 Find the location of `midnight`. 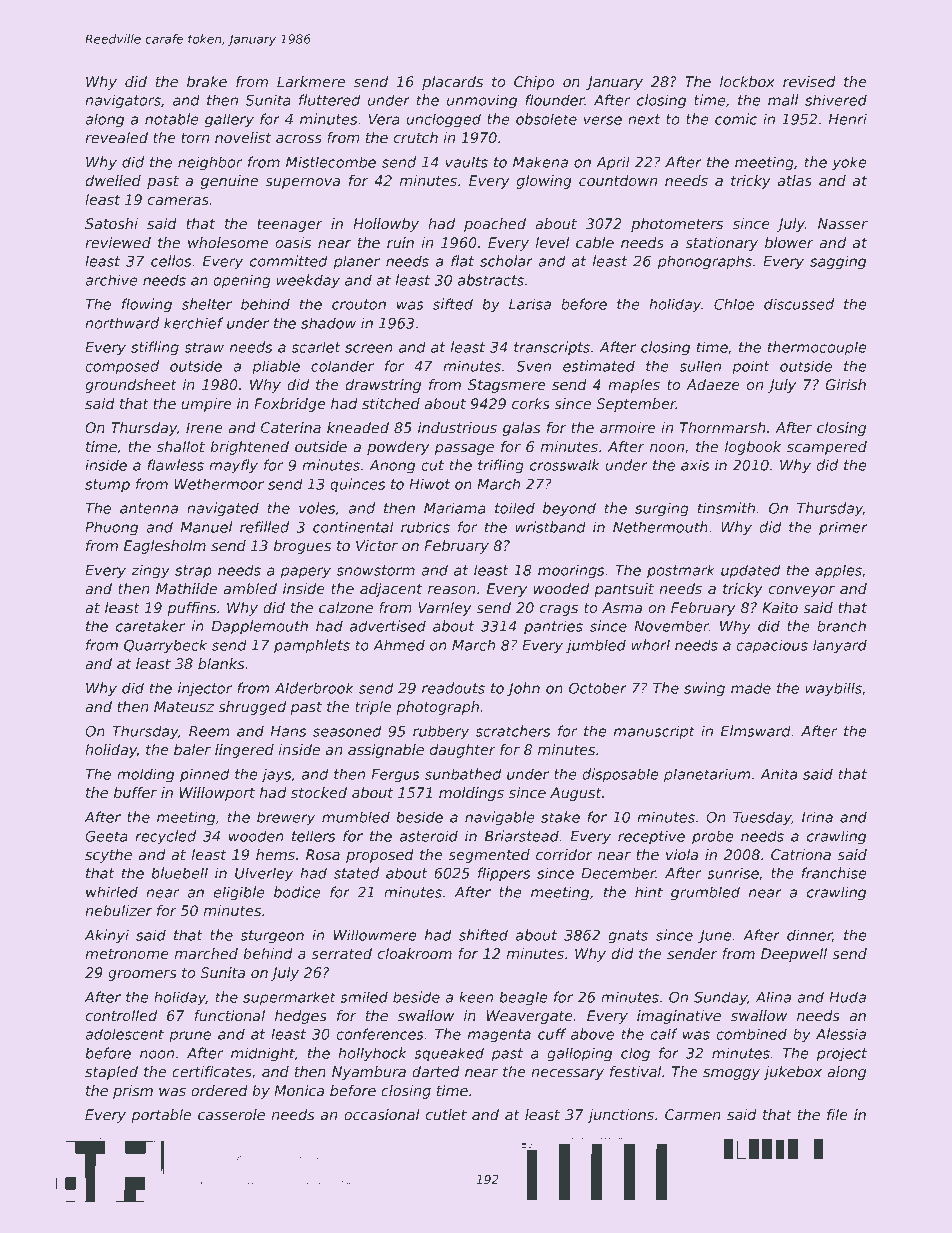

midnight is located at coordinates (263, 1054).
